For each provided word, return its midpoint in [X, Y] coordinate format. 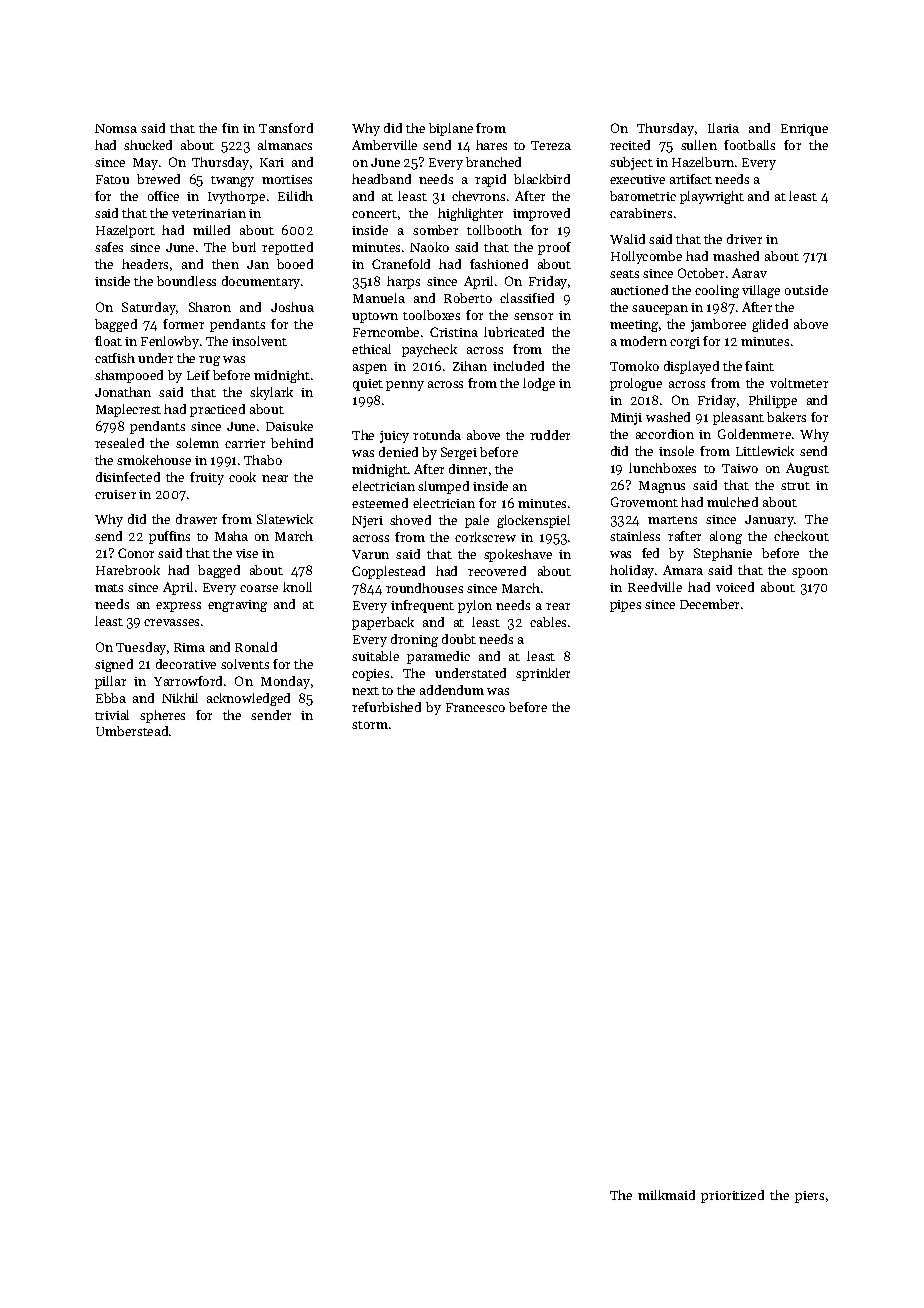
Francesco [475, 707]
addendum [452, 690]
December [709, 604]
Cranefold [401, 264]
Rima [189, 647]
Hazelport [125, 231]
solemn [197, 443]
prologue [636, 384]
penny [405, 386]
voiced [735, 587]
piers [809, 1197]
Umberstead [132, 731]
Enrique [804, 130]
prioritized [732, 1196]
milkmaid [666, 1195]
